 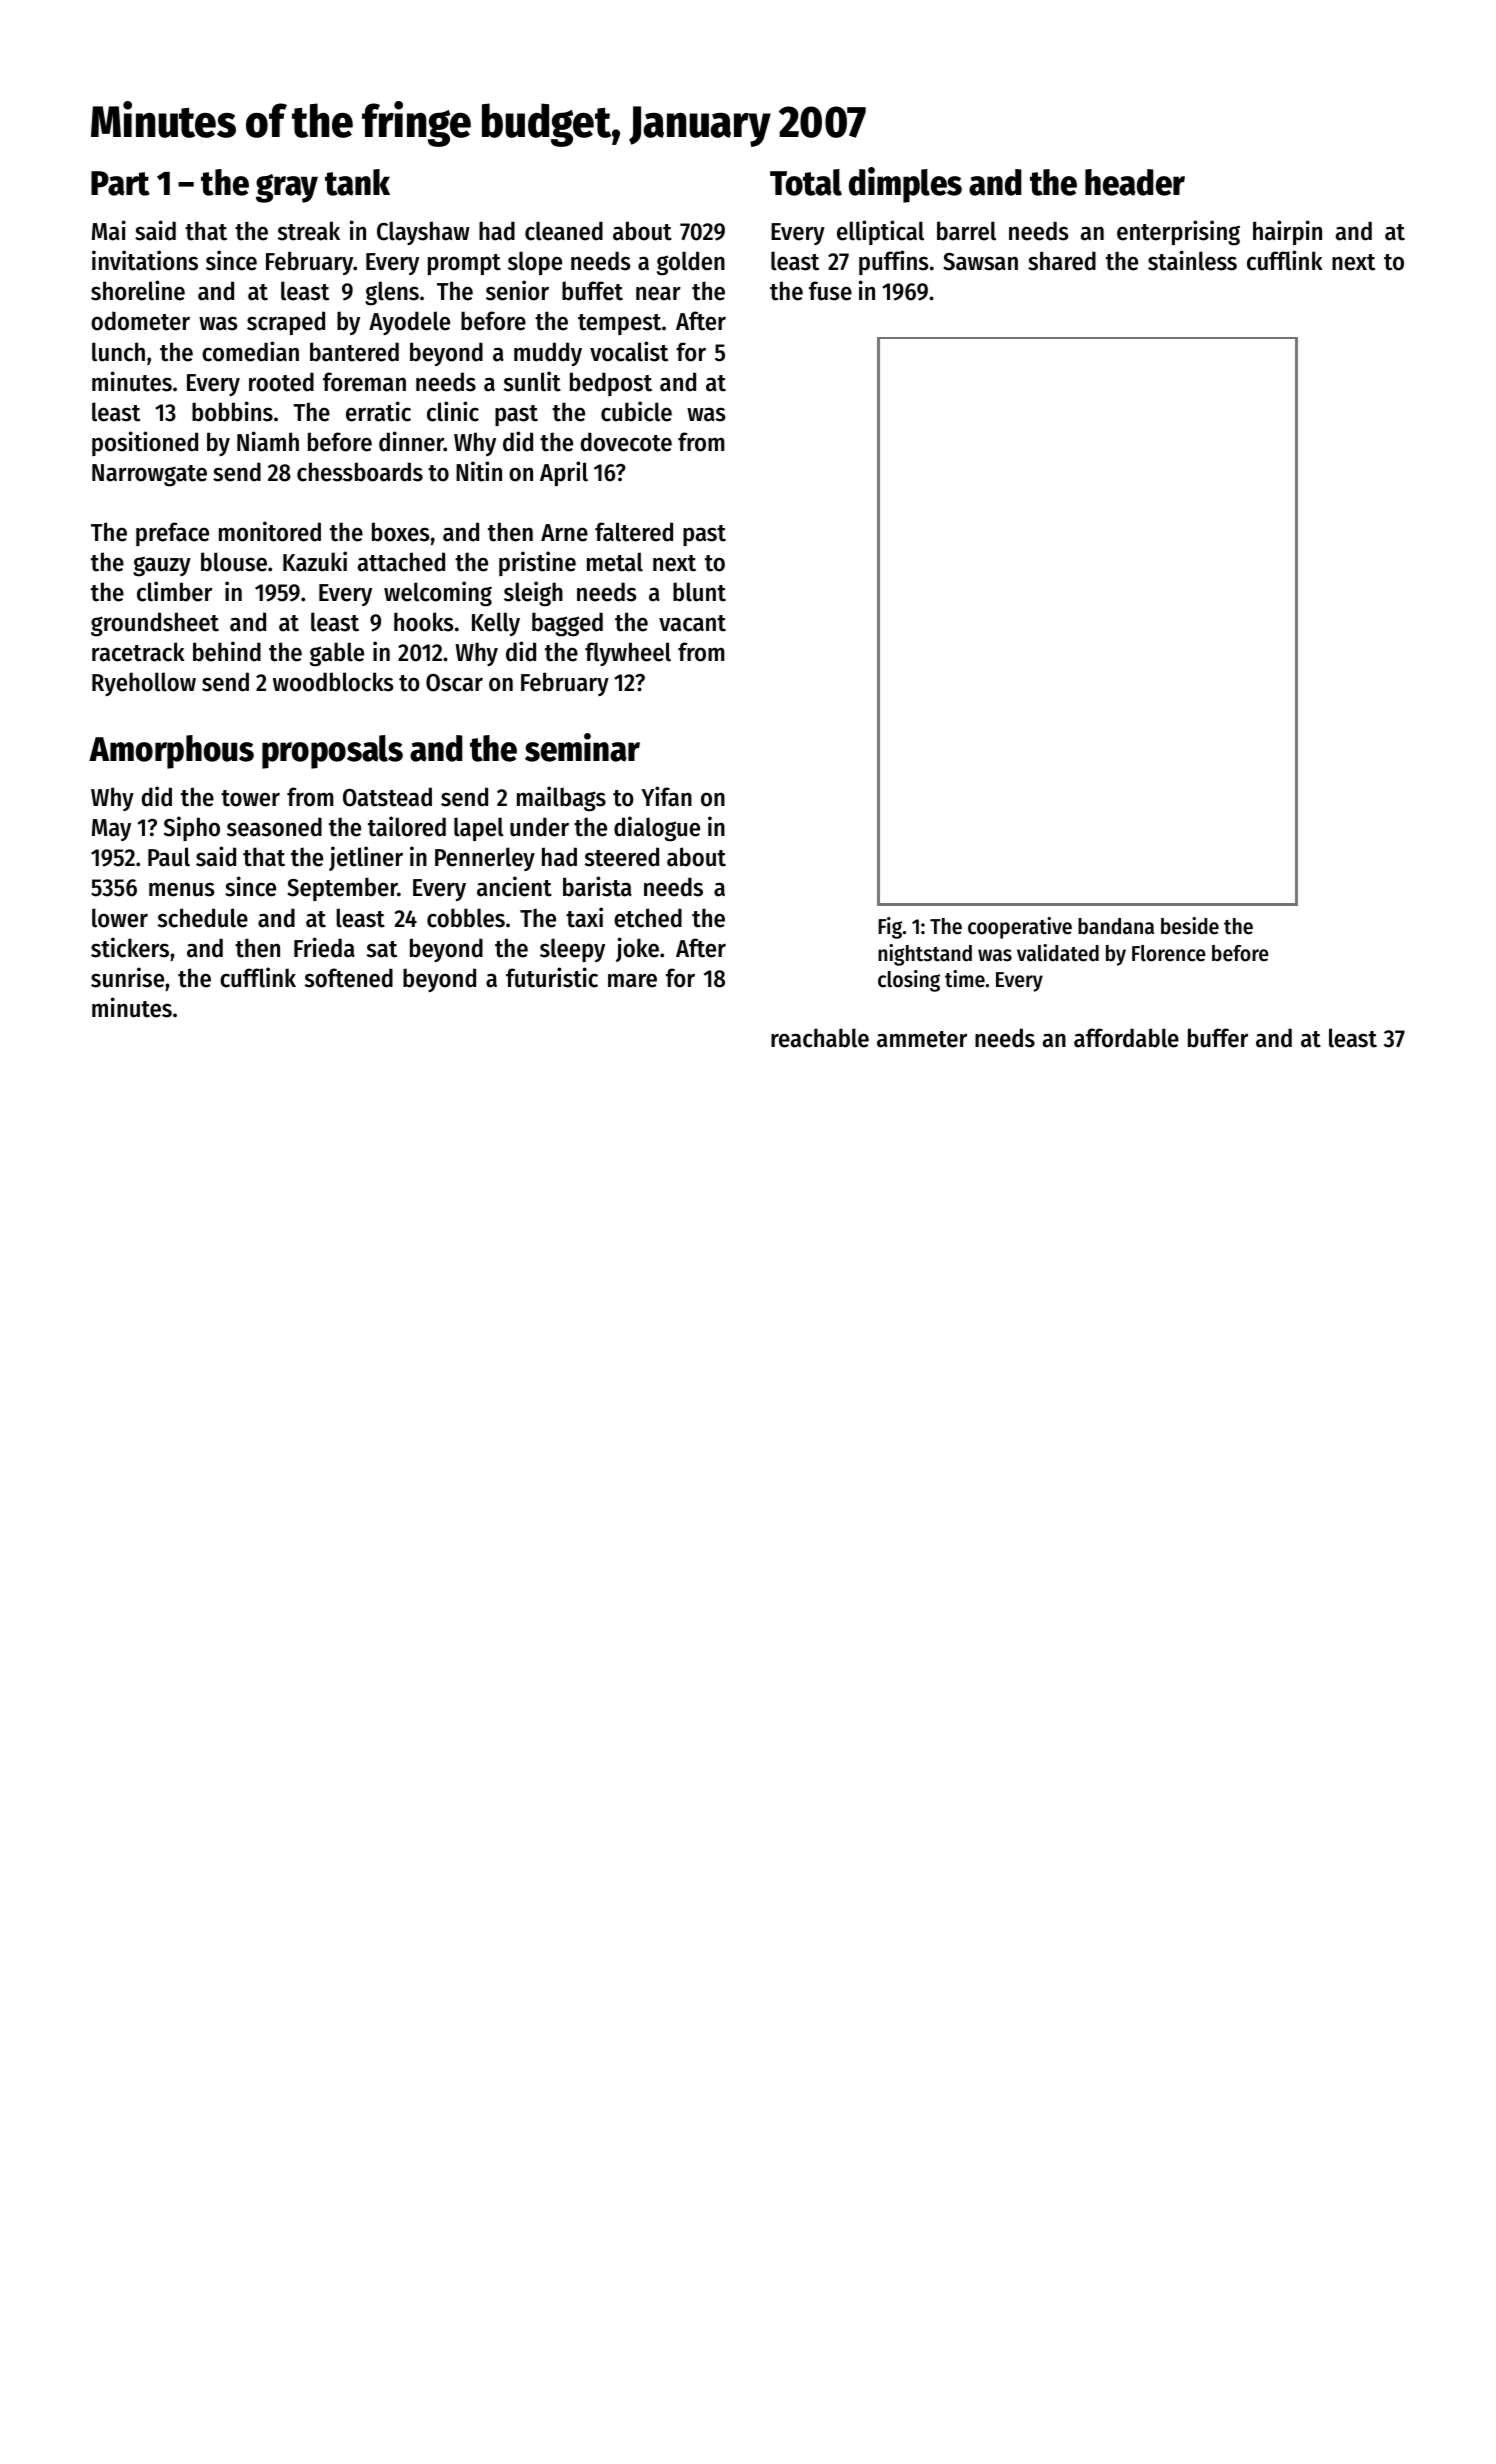 What do you see at coordinates (806, 182) in the screenshot?
I see `Total` at bounding box center [806, 182].
